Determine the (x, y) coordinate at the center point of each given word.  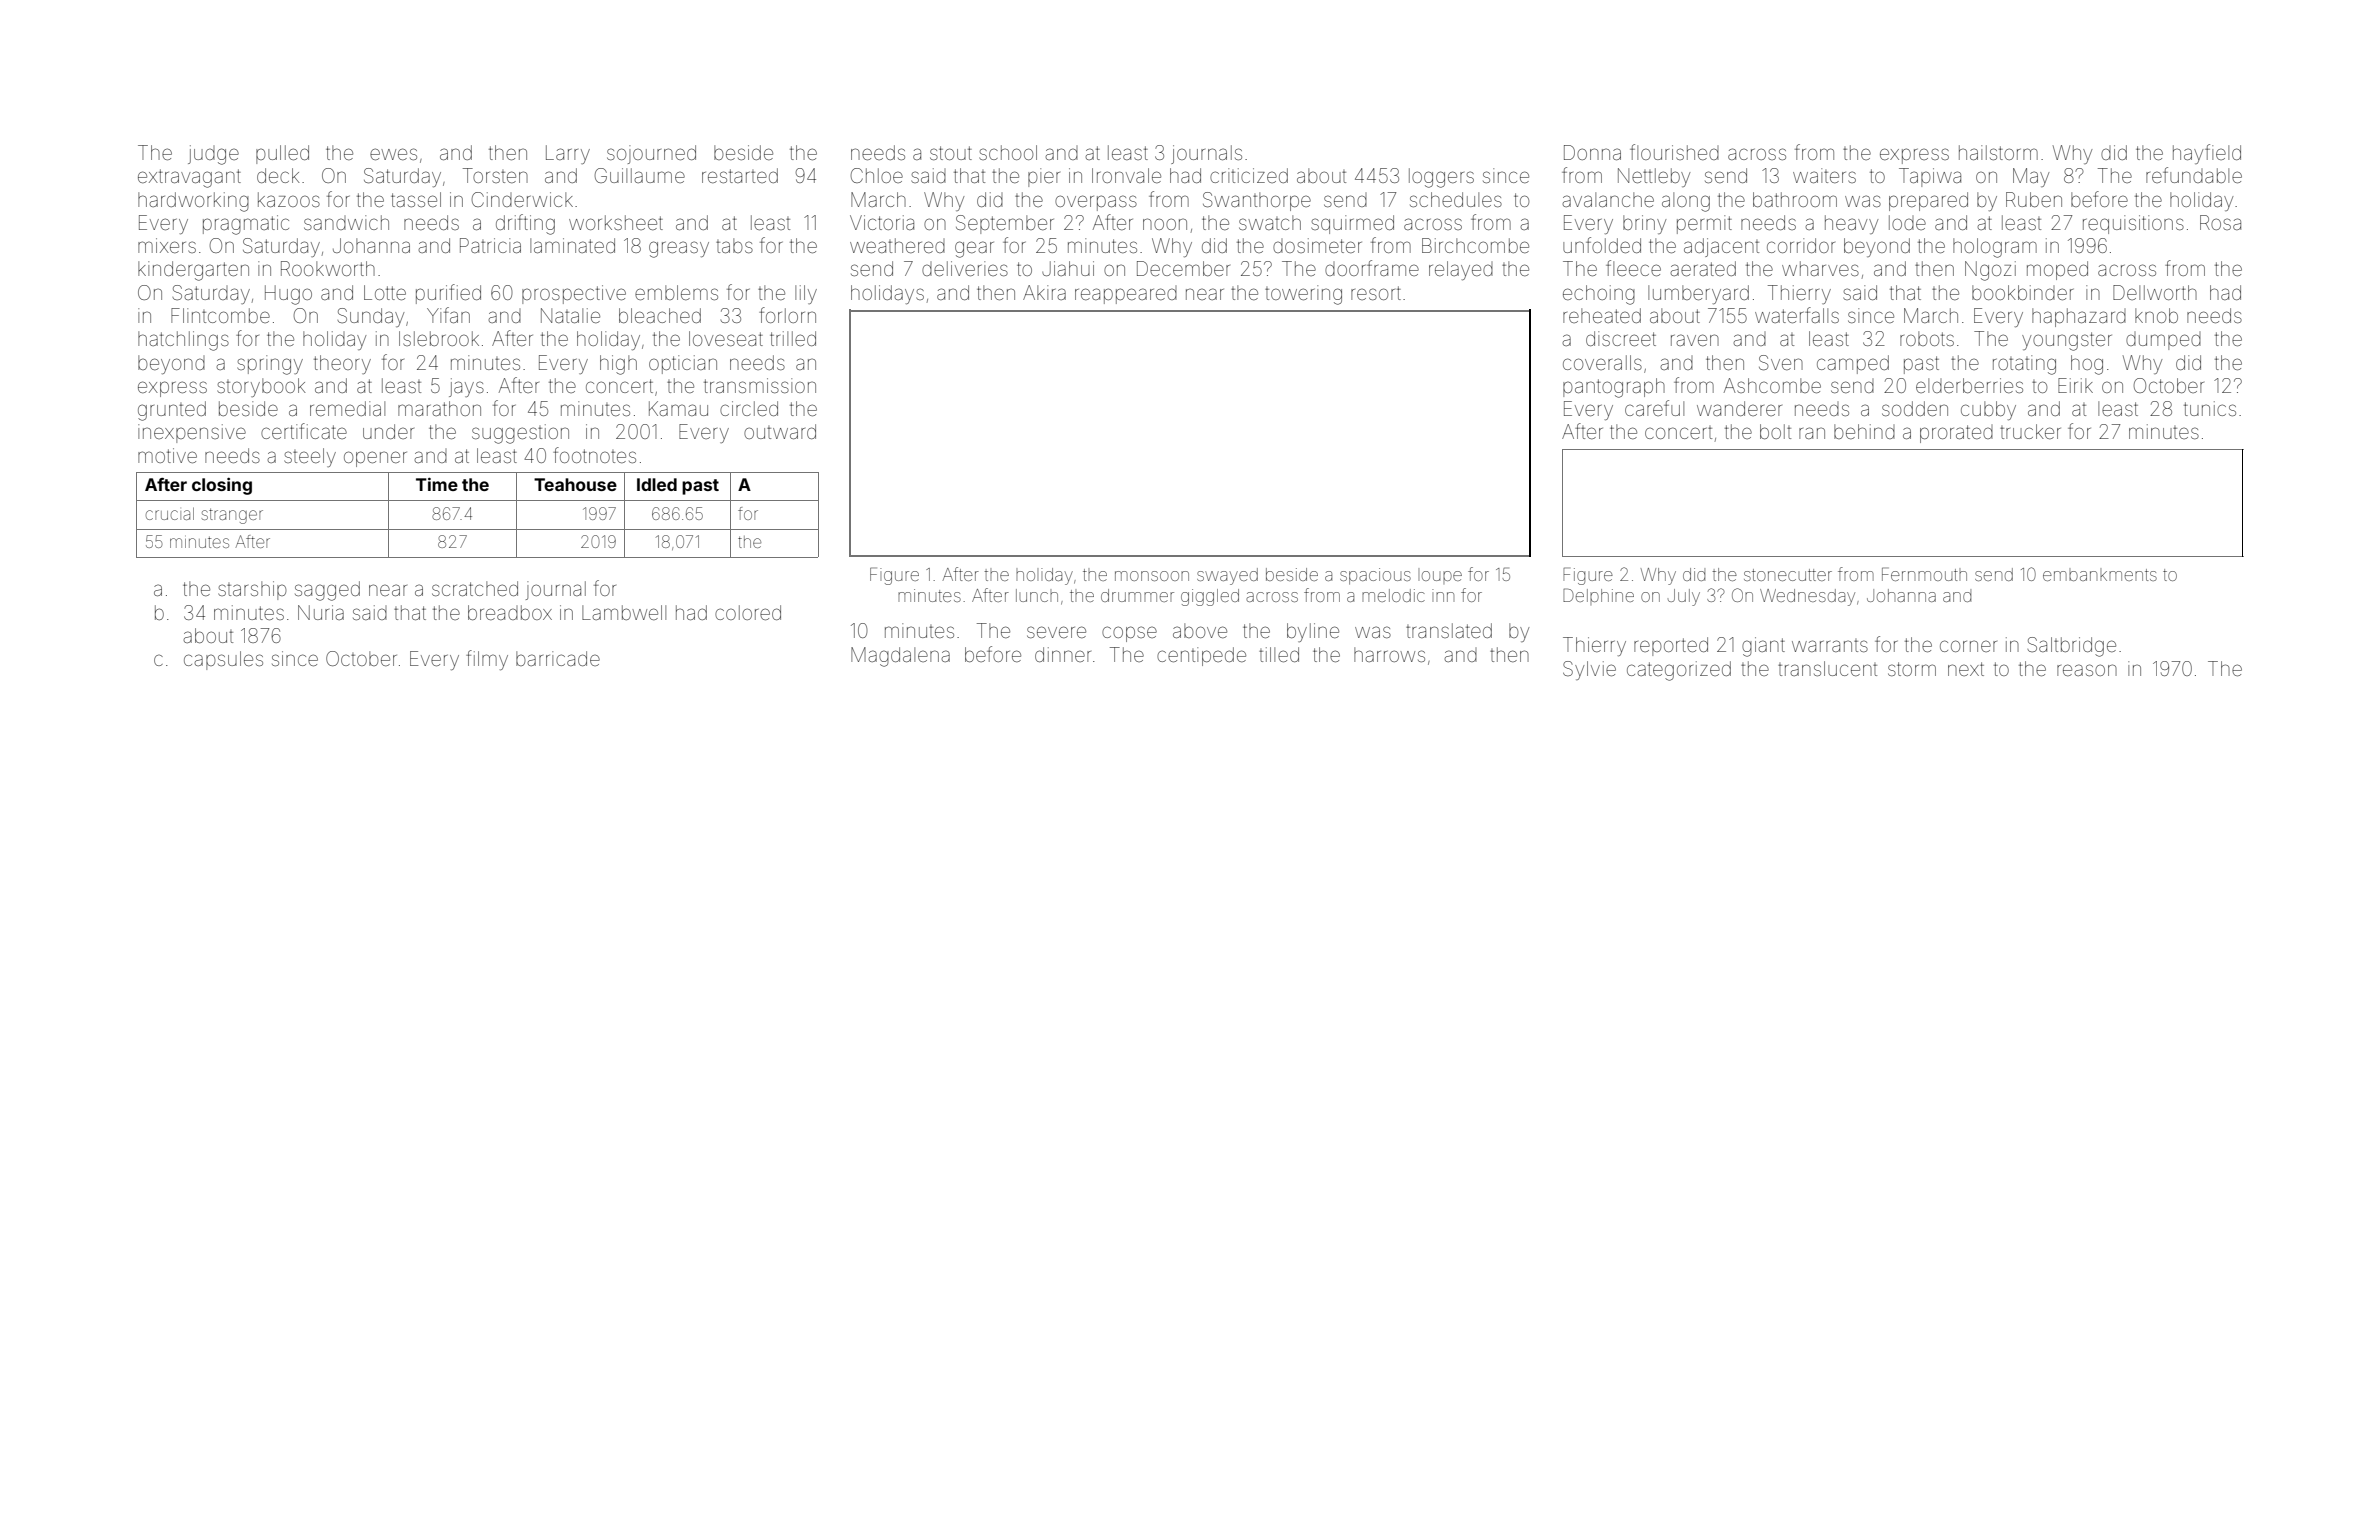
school (1008, 152)
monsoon (1152, 576)
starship (252, 590)
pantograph (1614, 388)
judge (213, 155)
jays (466, 387)
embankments (2100, 575)
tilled (1279, 654)
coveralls (1602, 362)
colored (748, 612)
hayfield (2207, 154)
